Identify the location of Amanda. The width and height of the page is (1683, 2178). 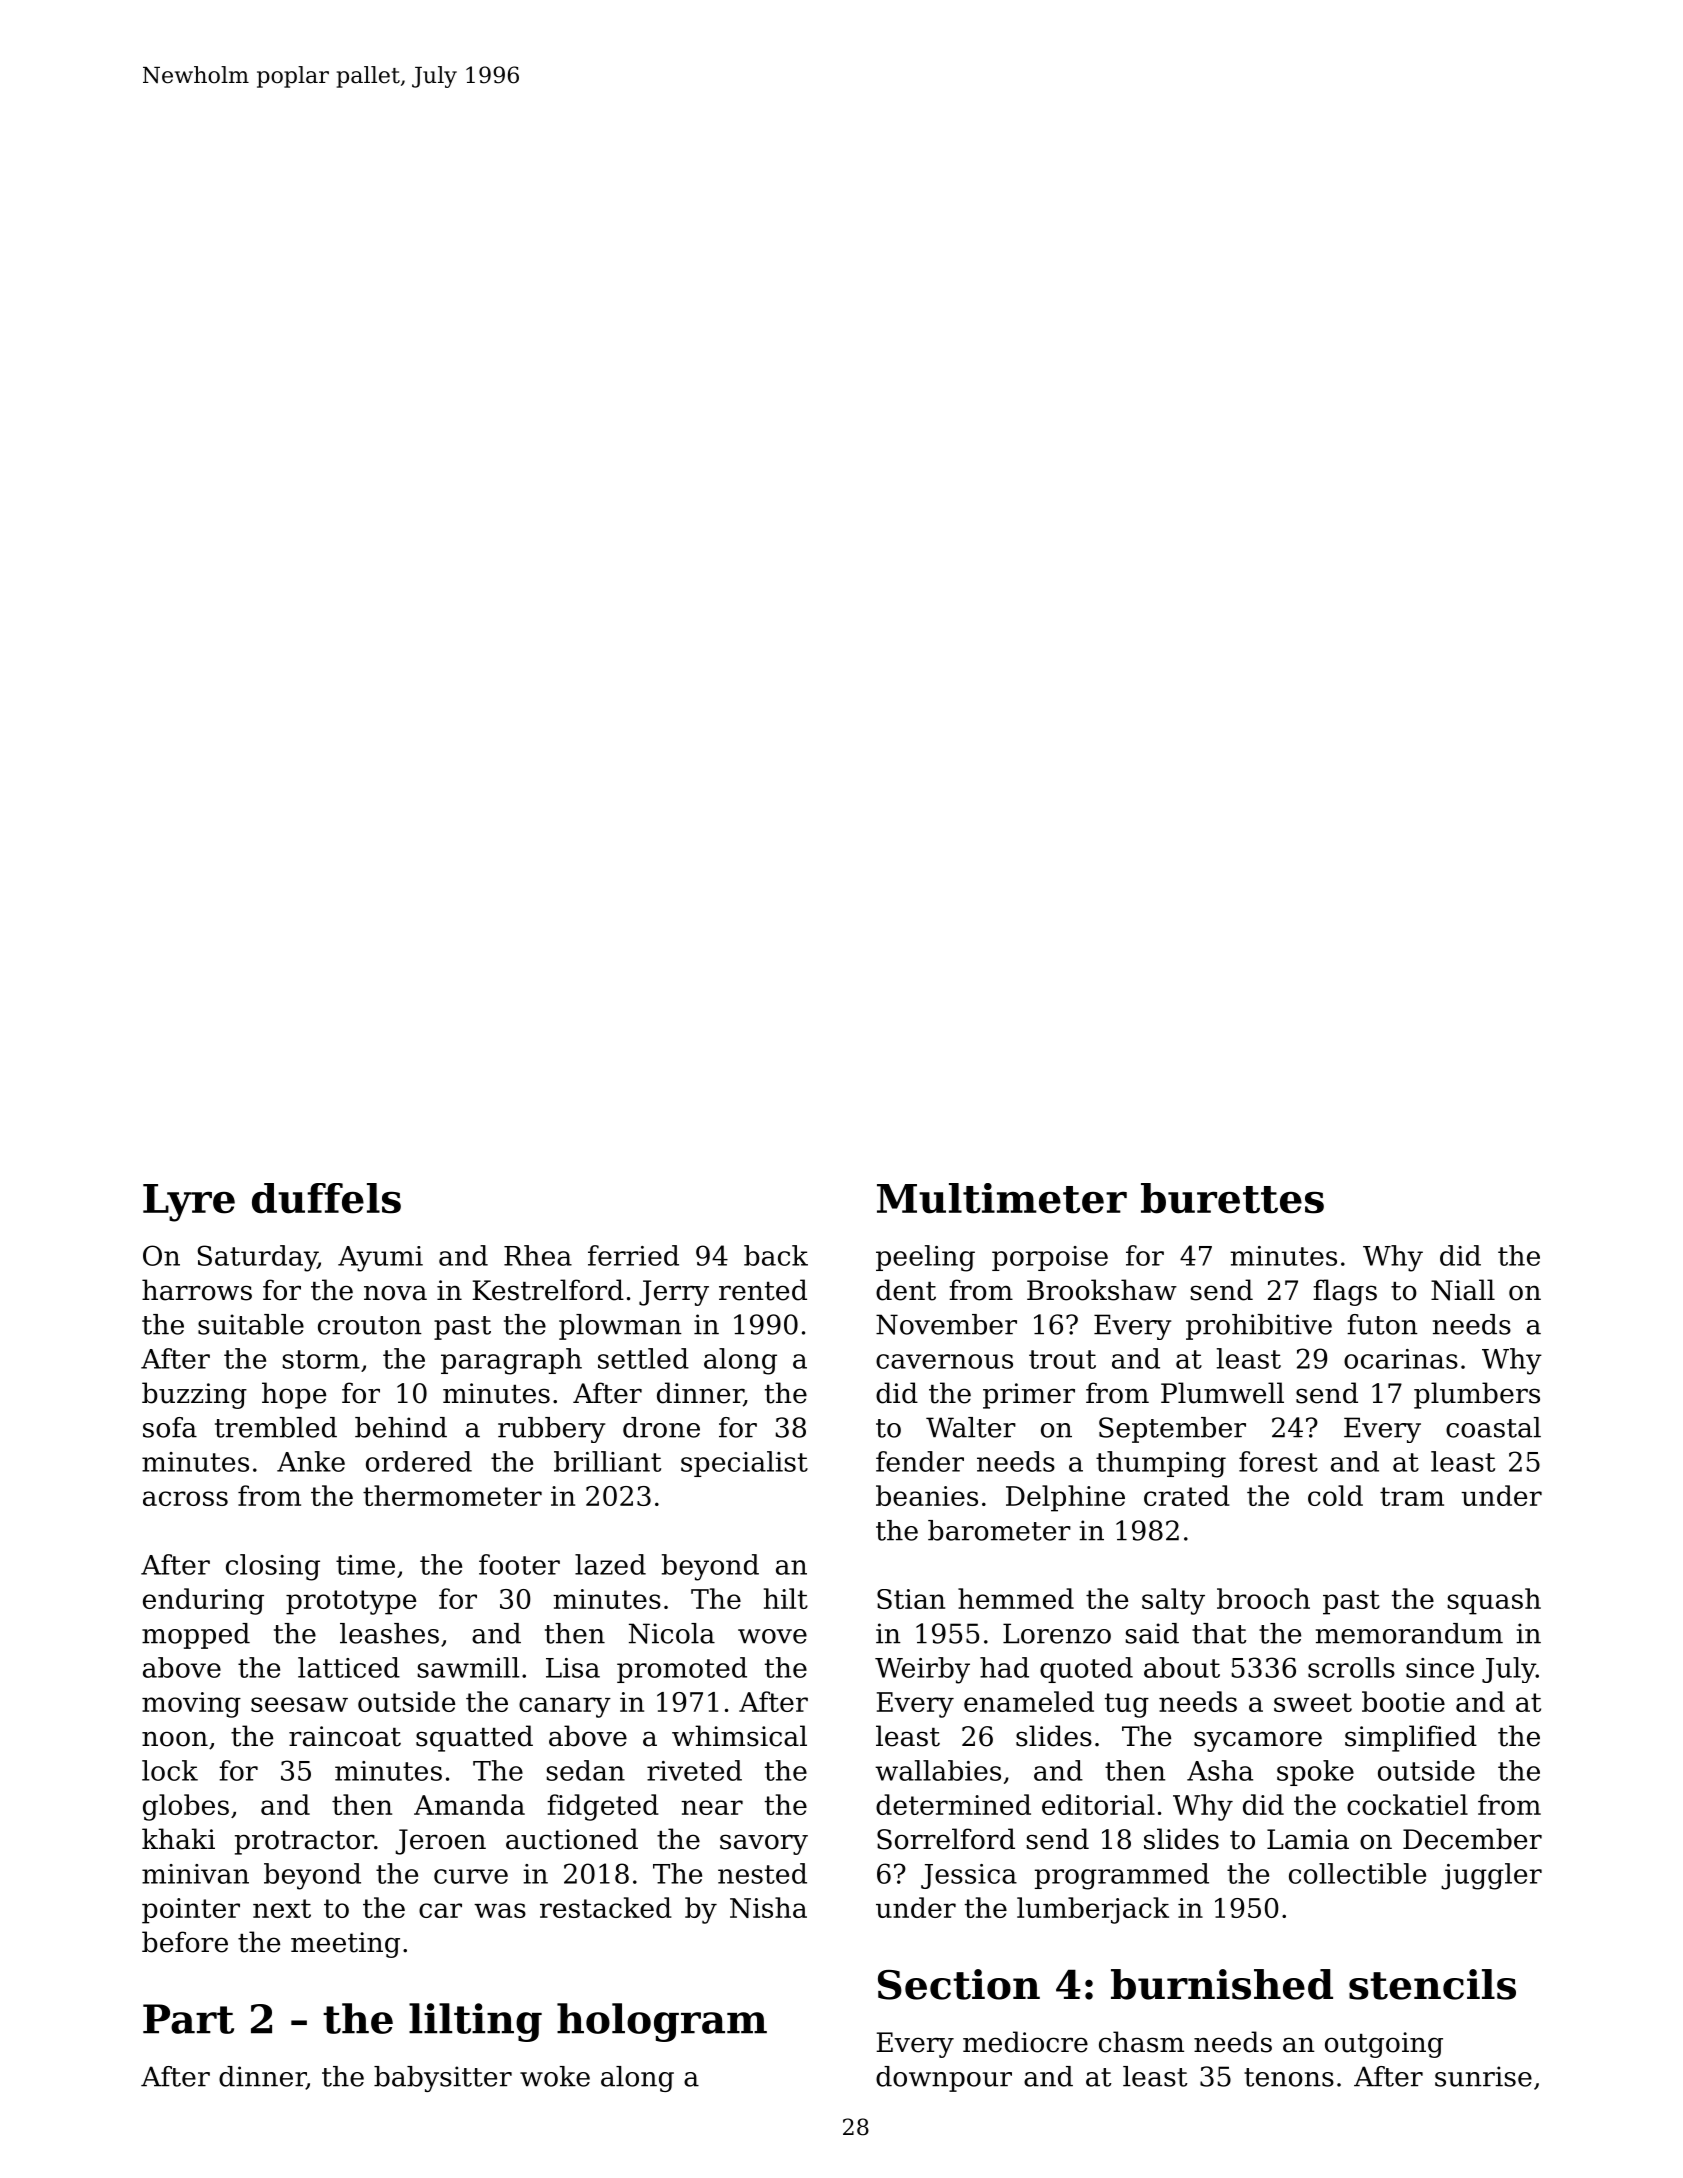
(469, 1804).
